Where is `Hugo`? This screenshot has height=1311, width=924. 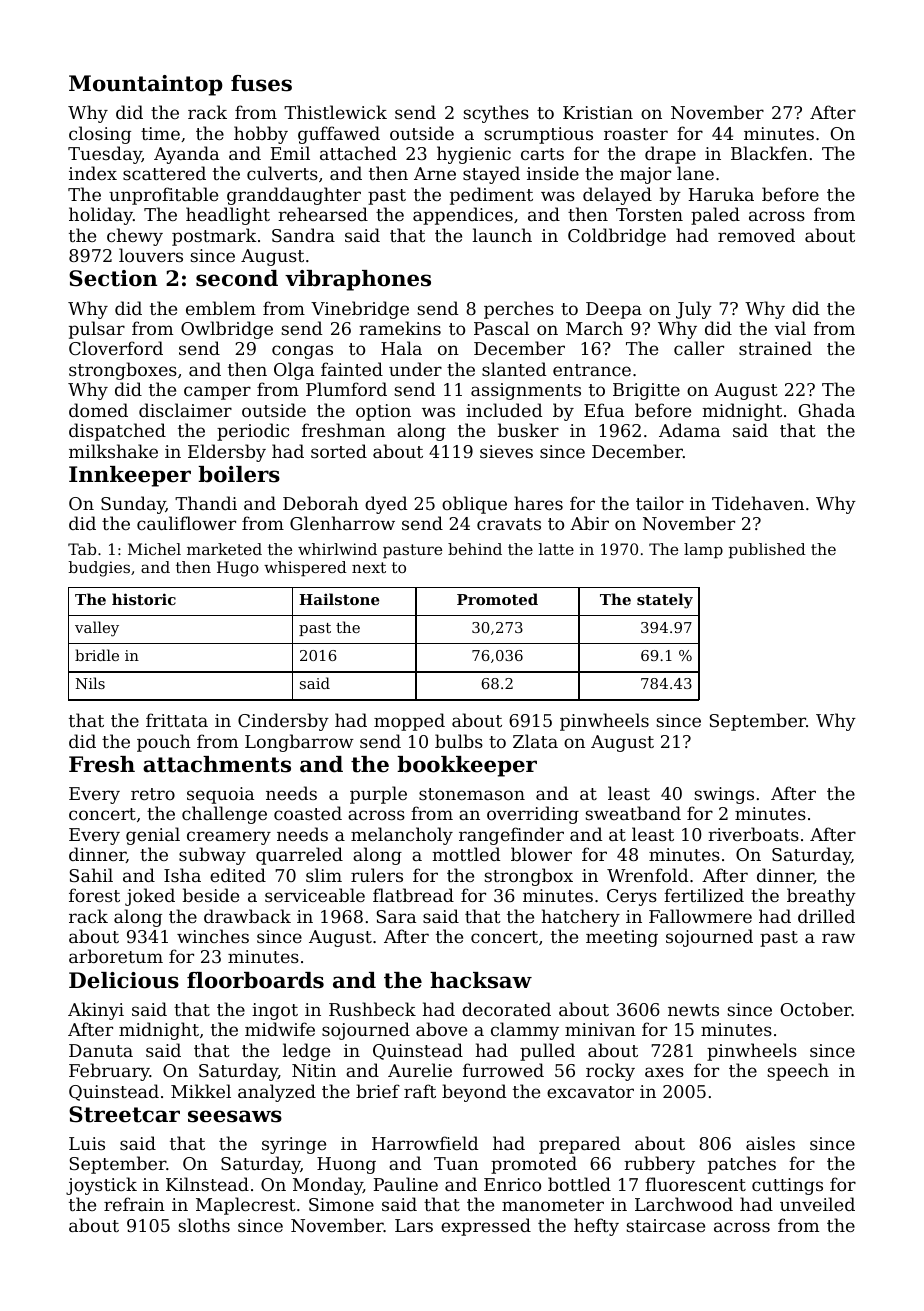 Hugo is located at coordinates (238, 569).
